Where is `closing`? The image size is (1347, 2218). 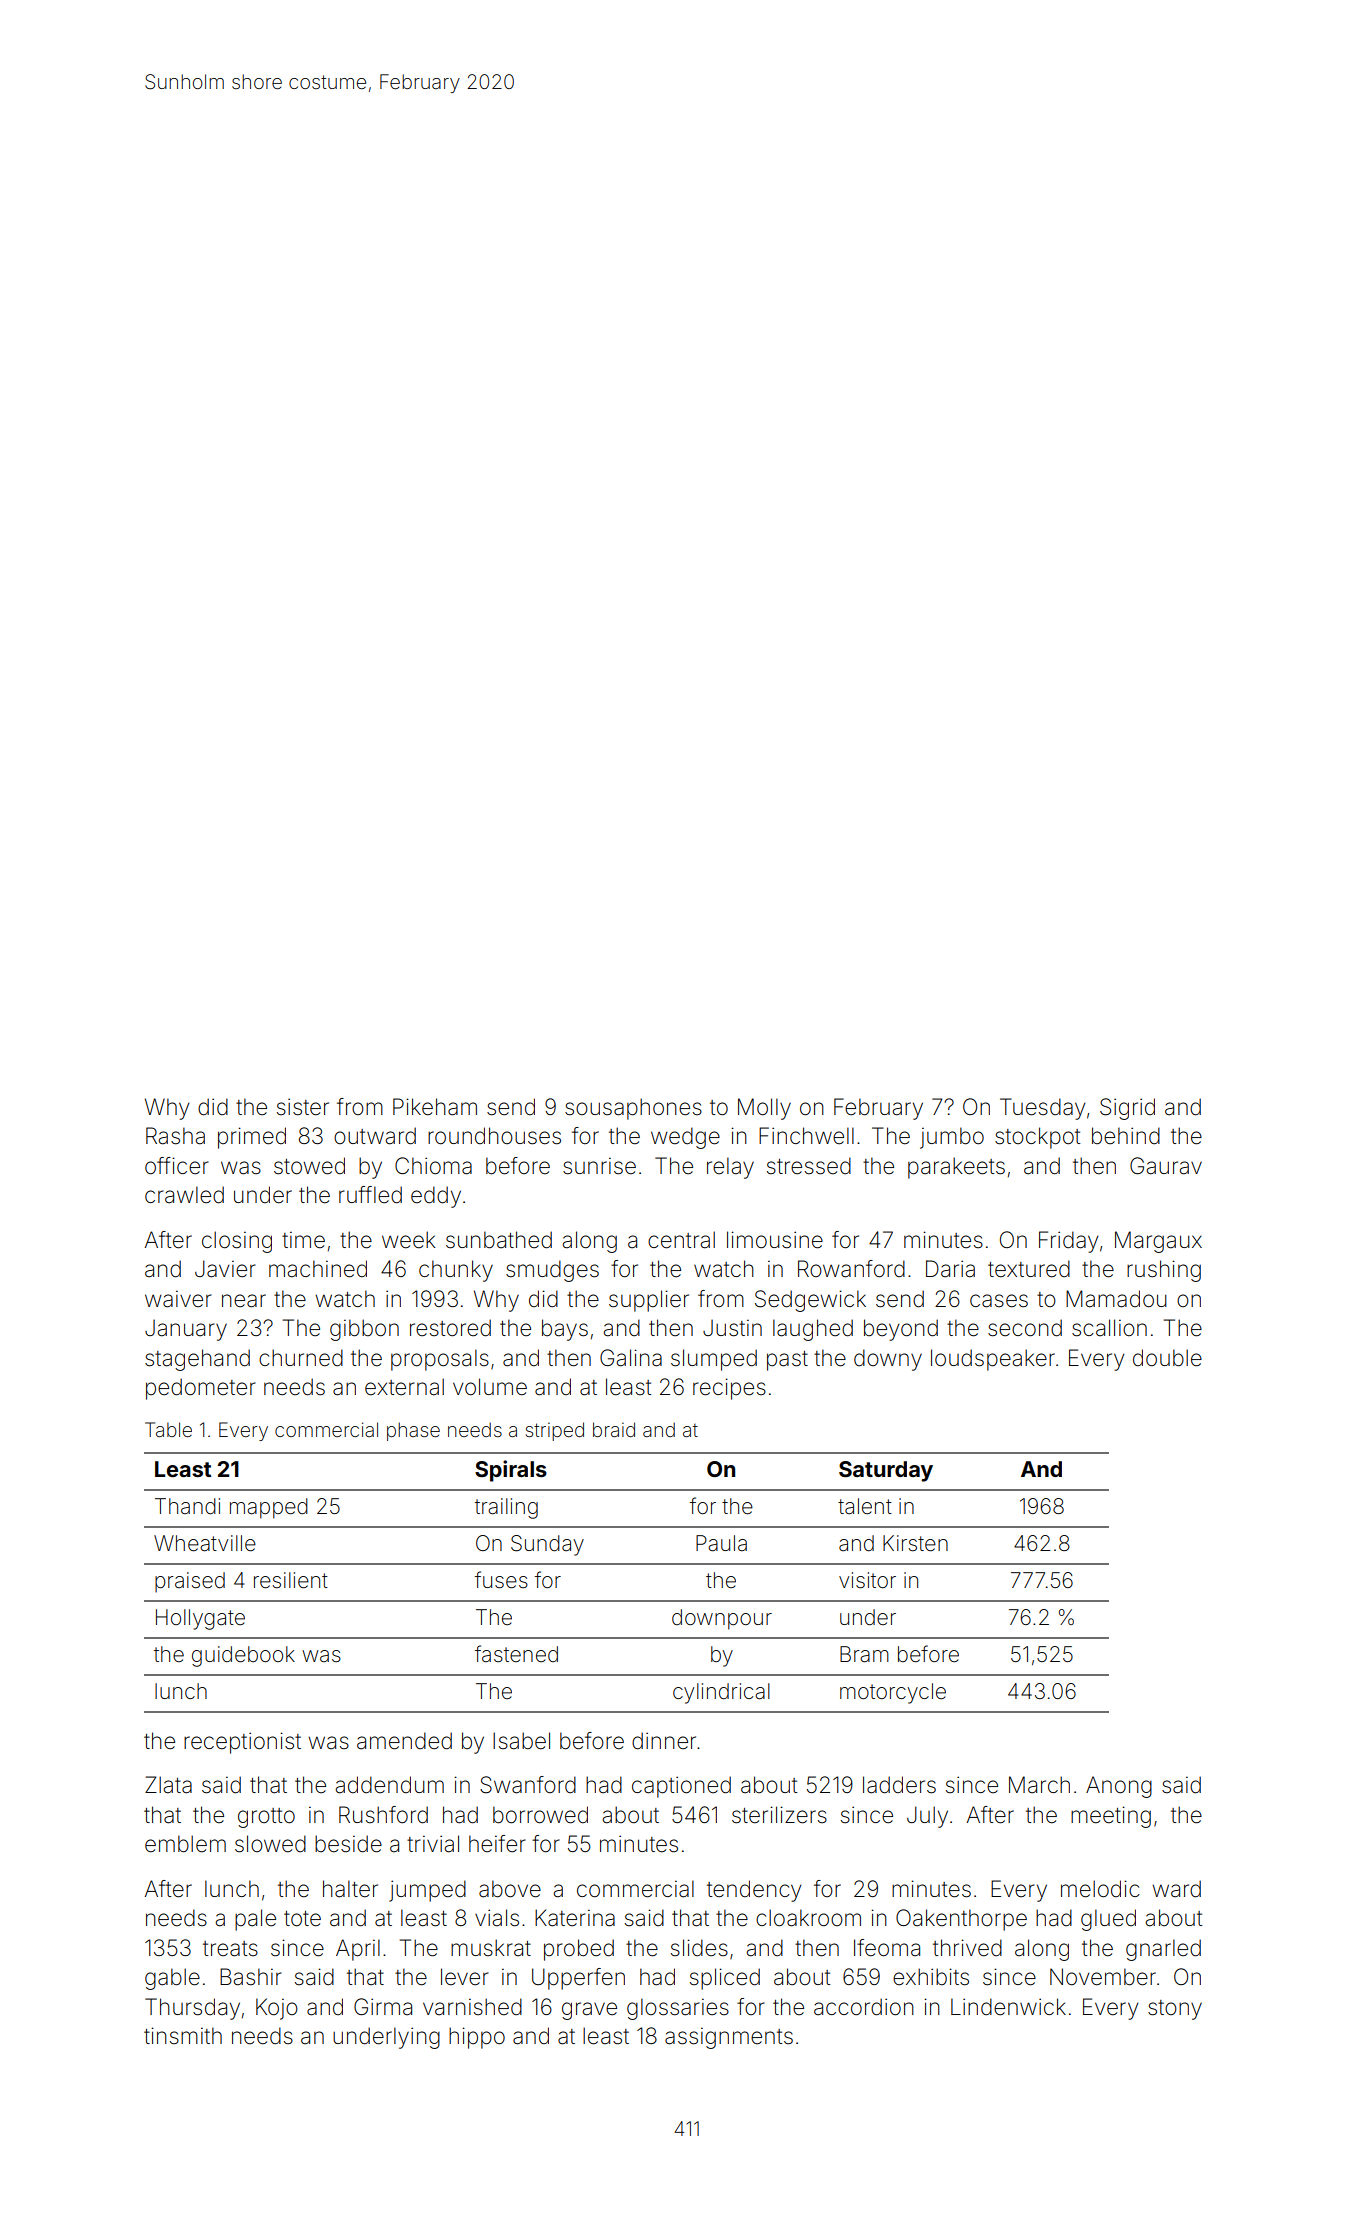 closing is located at coordinates (237, 1242).
